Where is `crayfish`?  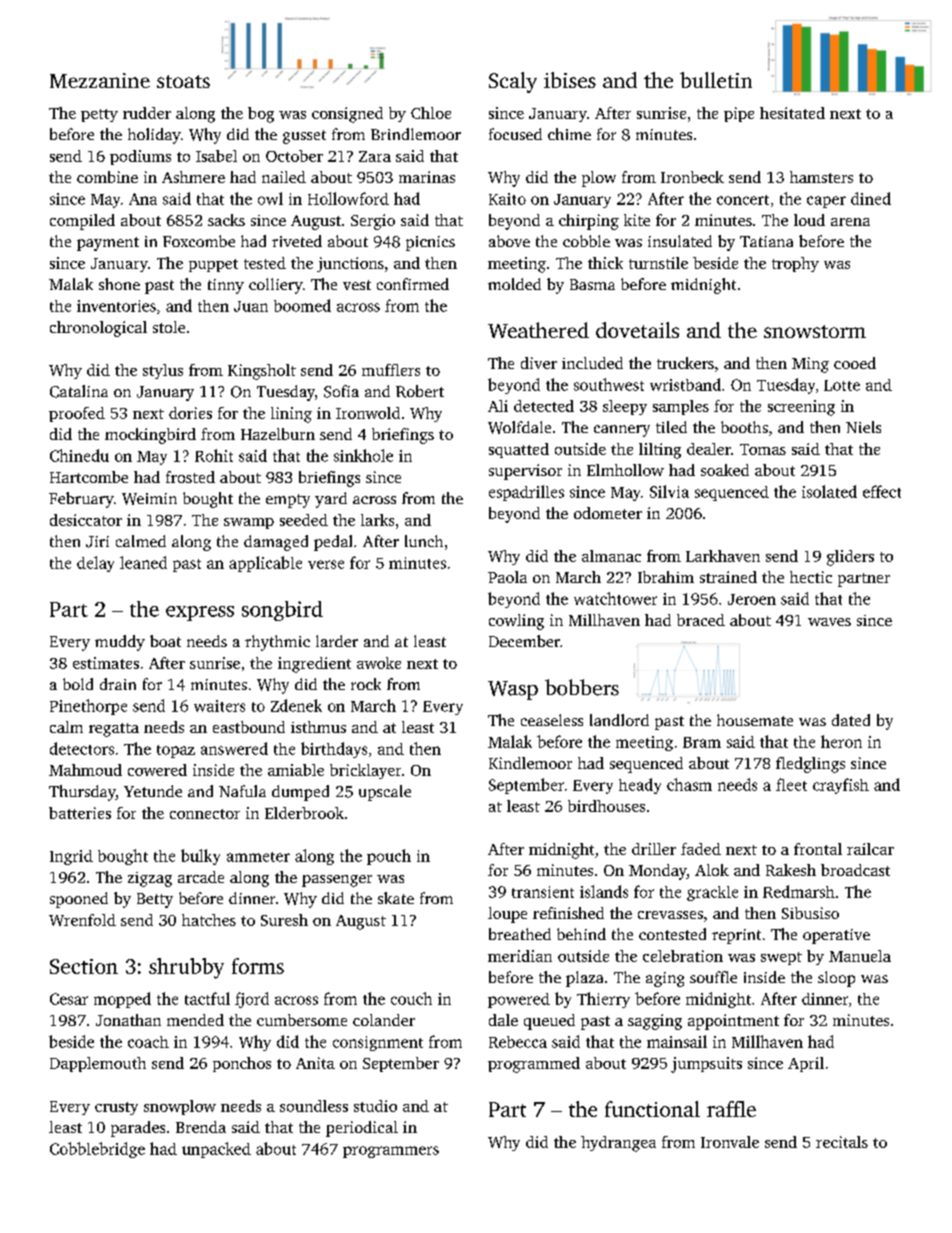 crayfish is located at coordinates (841, 786).
